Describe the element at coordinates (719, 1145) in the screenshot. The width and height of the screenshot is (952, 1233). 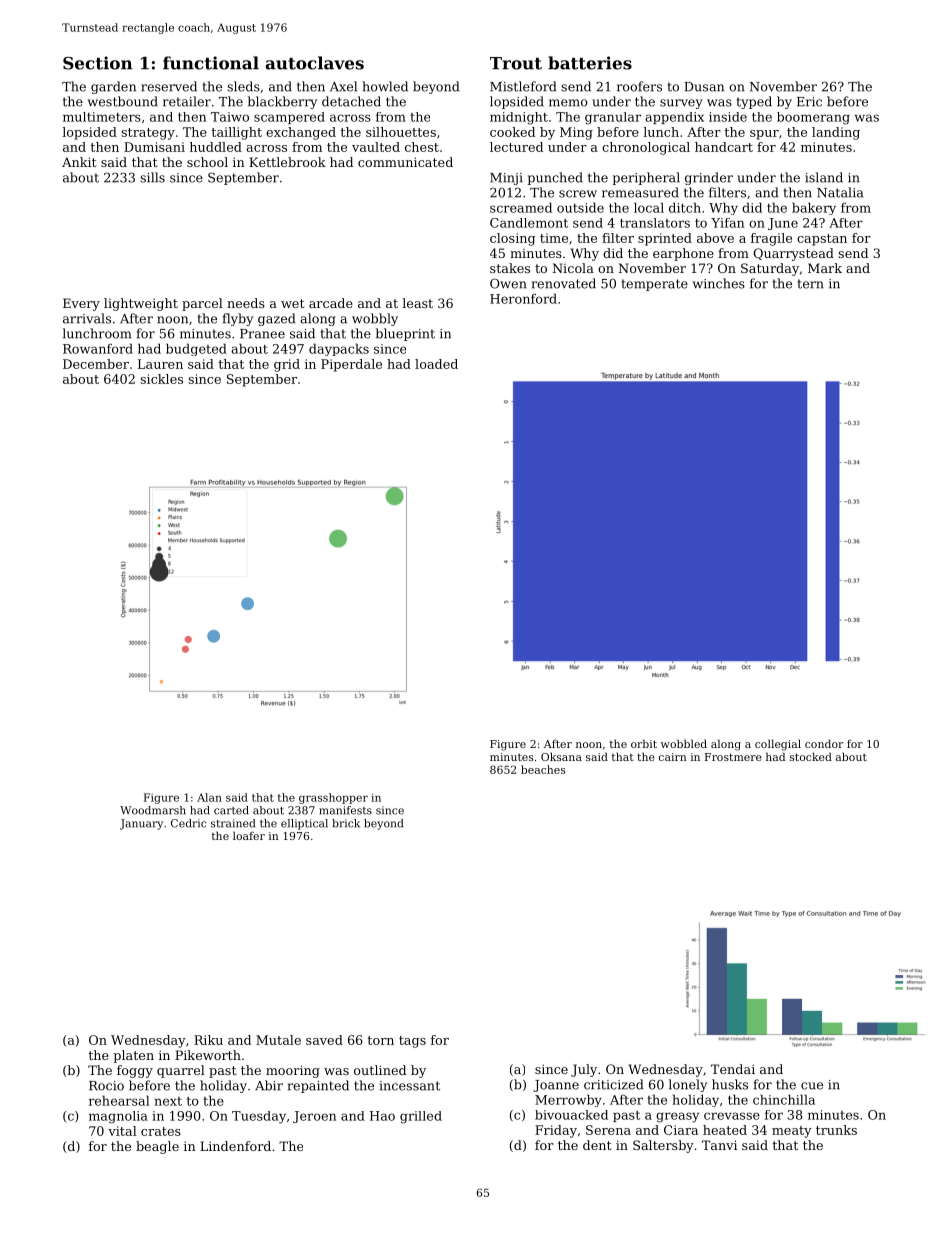
I see `Tanvi` at that location.
